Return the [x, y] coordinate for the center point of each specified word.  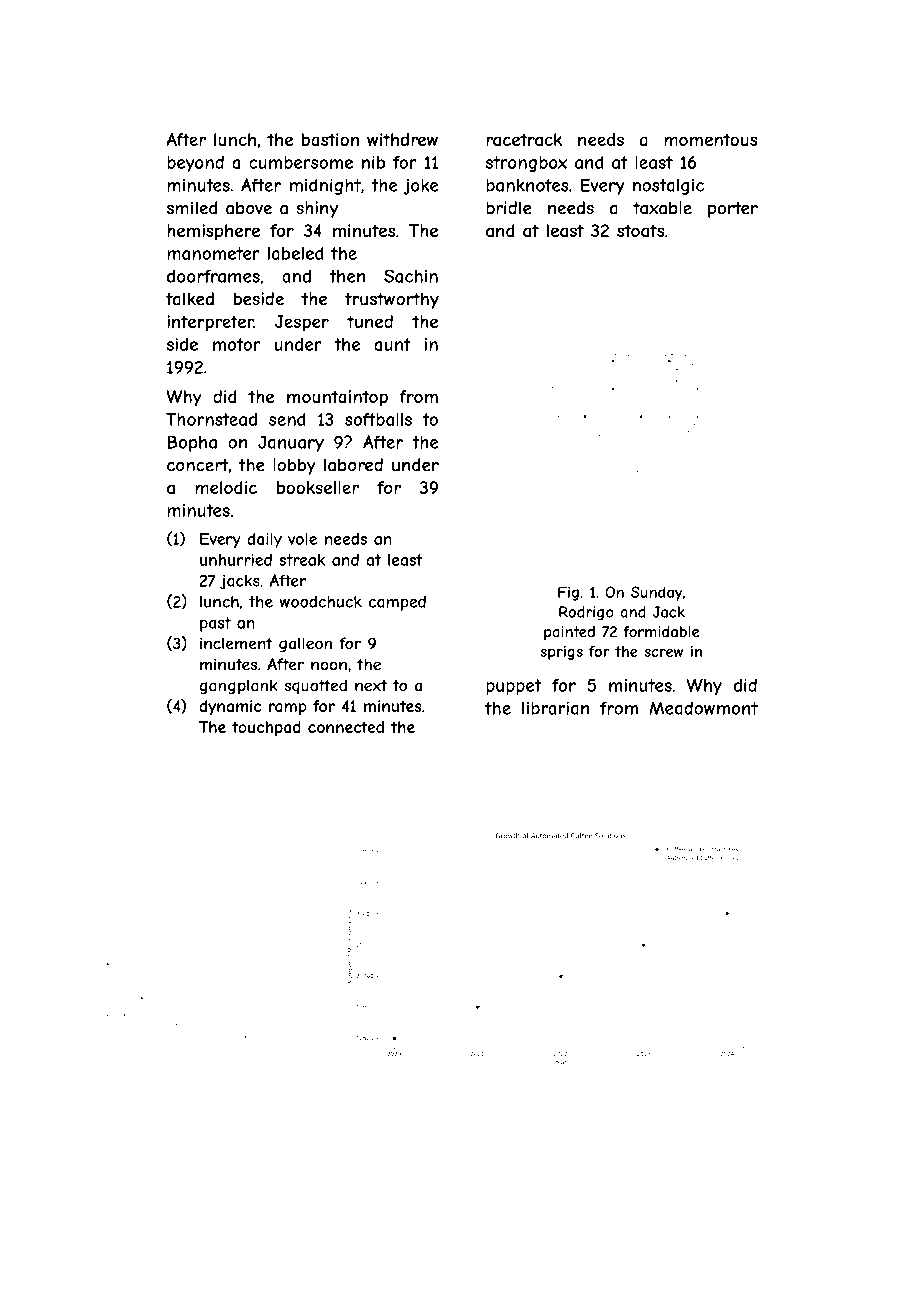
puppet [513, 687]
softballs [378, 419]
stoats [641, 230]
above [249, 208]
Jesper [302, 323]
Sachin [411, 276]
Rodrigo [586, 613]
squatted [315, 686]
